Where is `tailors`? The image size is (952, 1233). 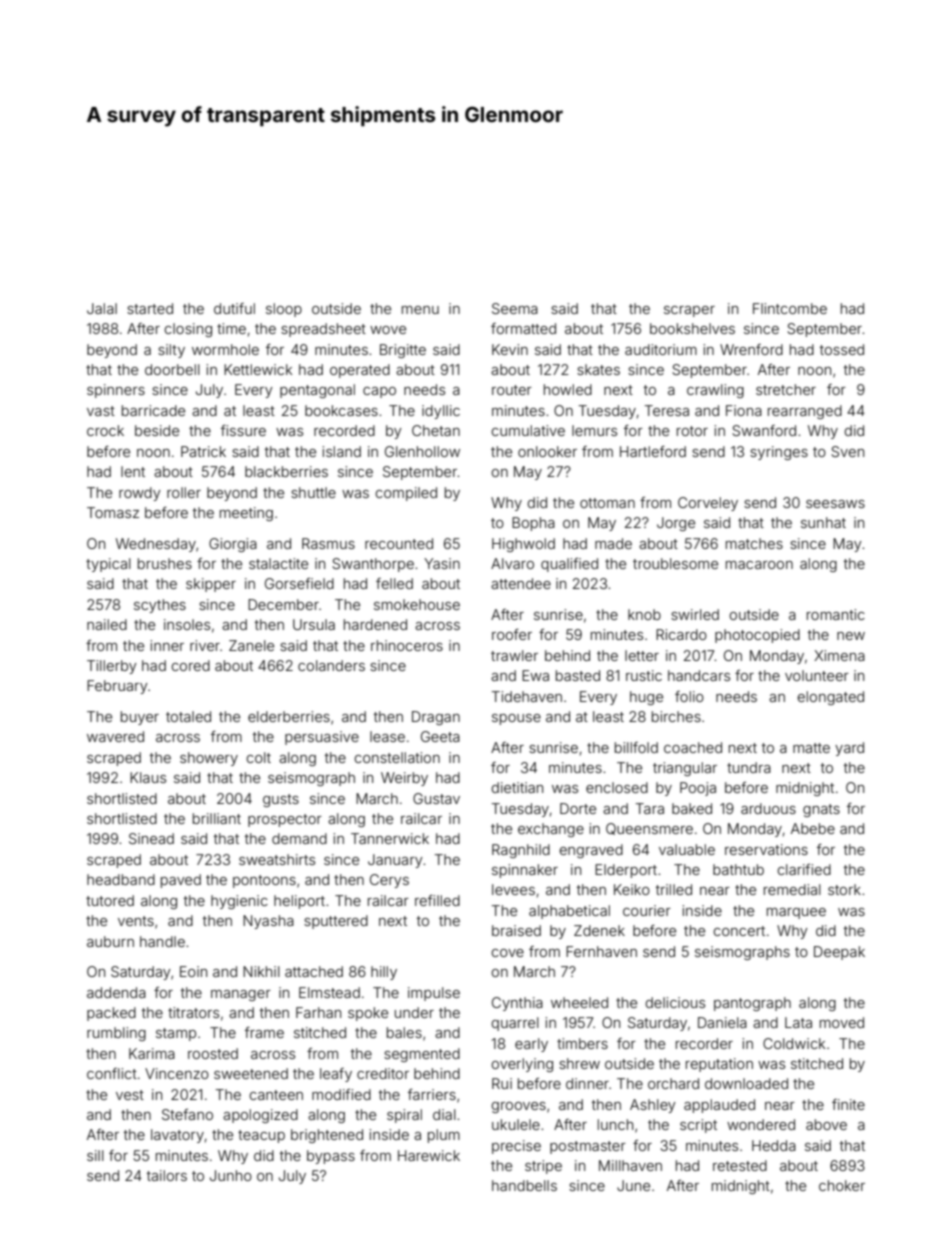
tailors is located at coordinates (167, 1175).
